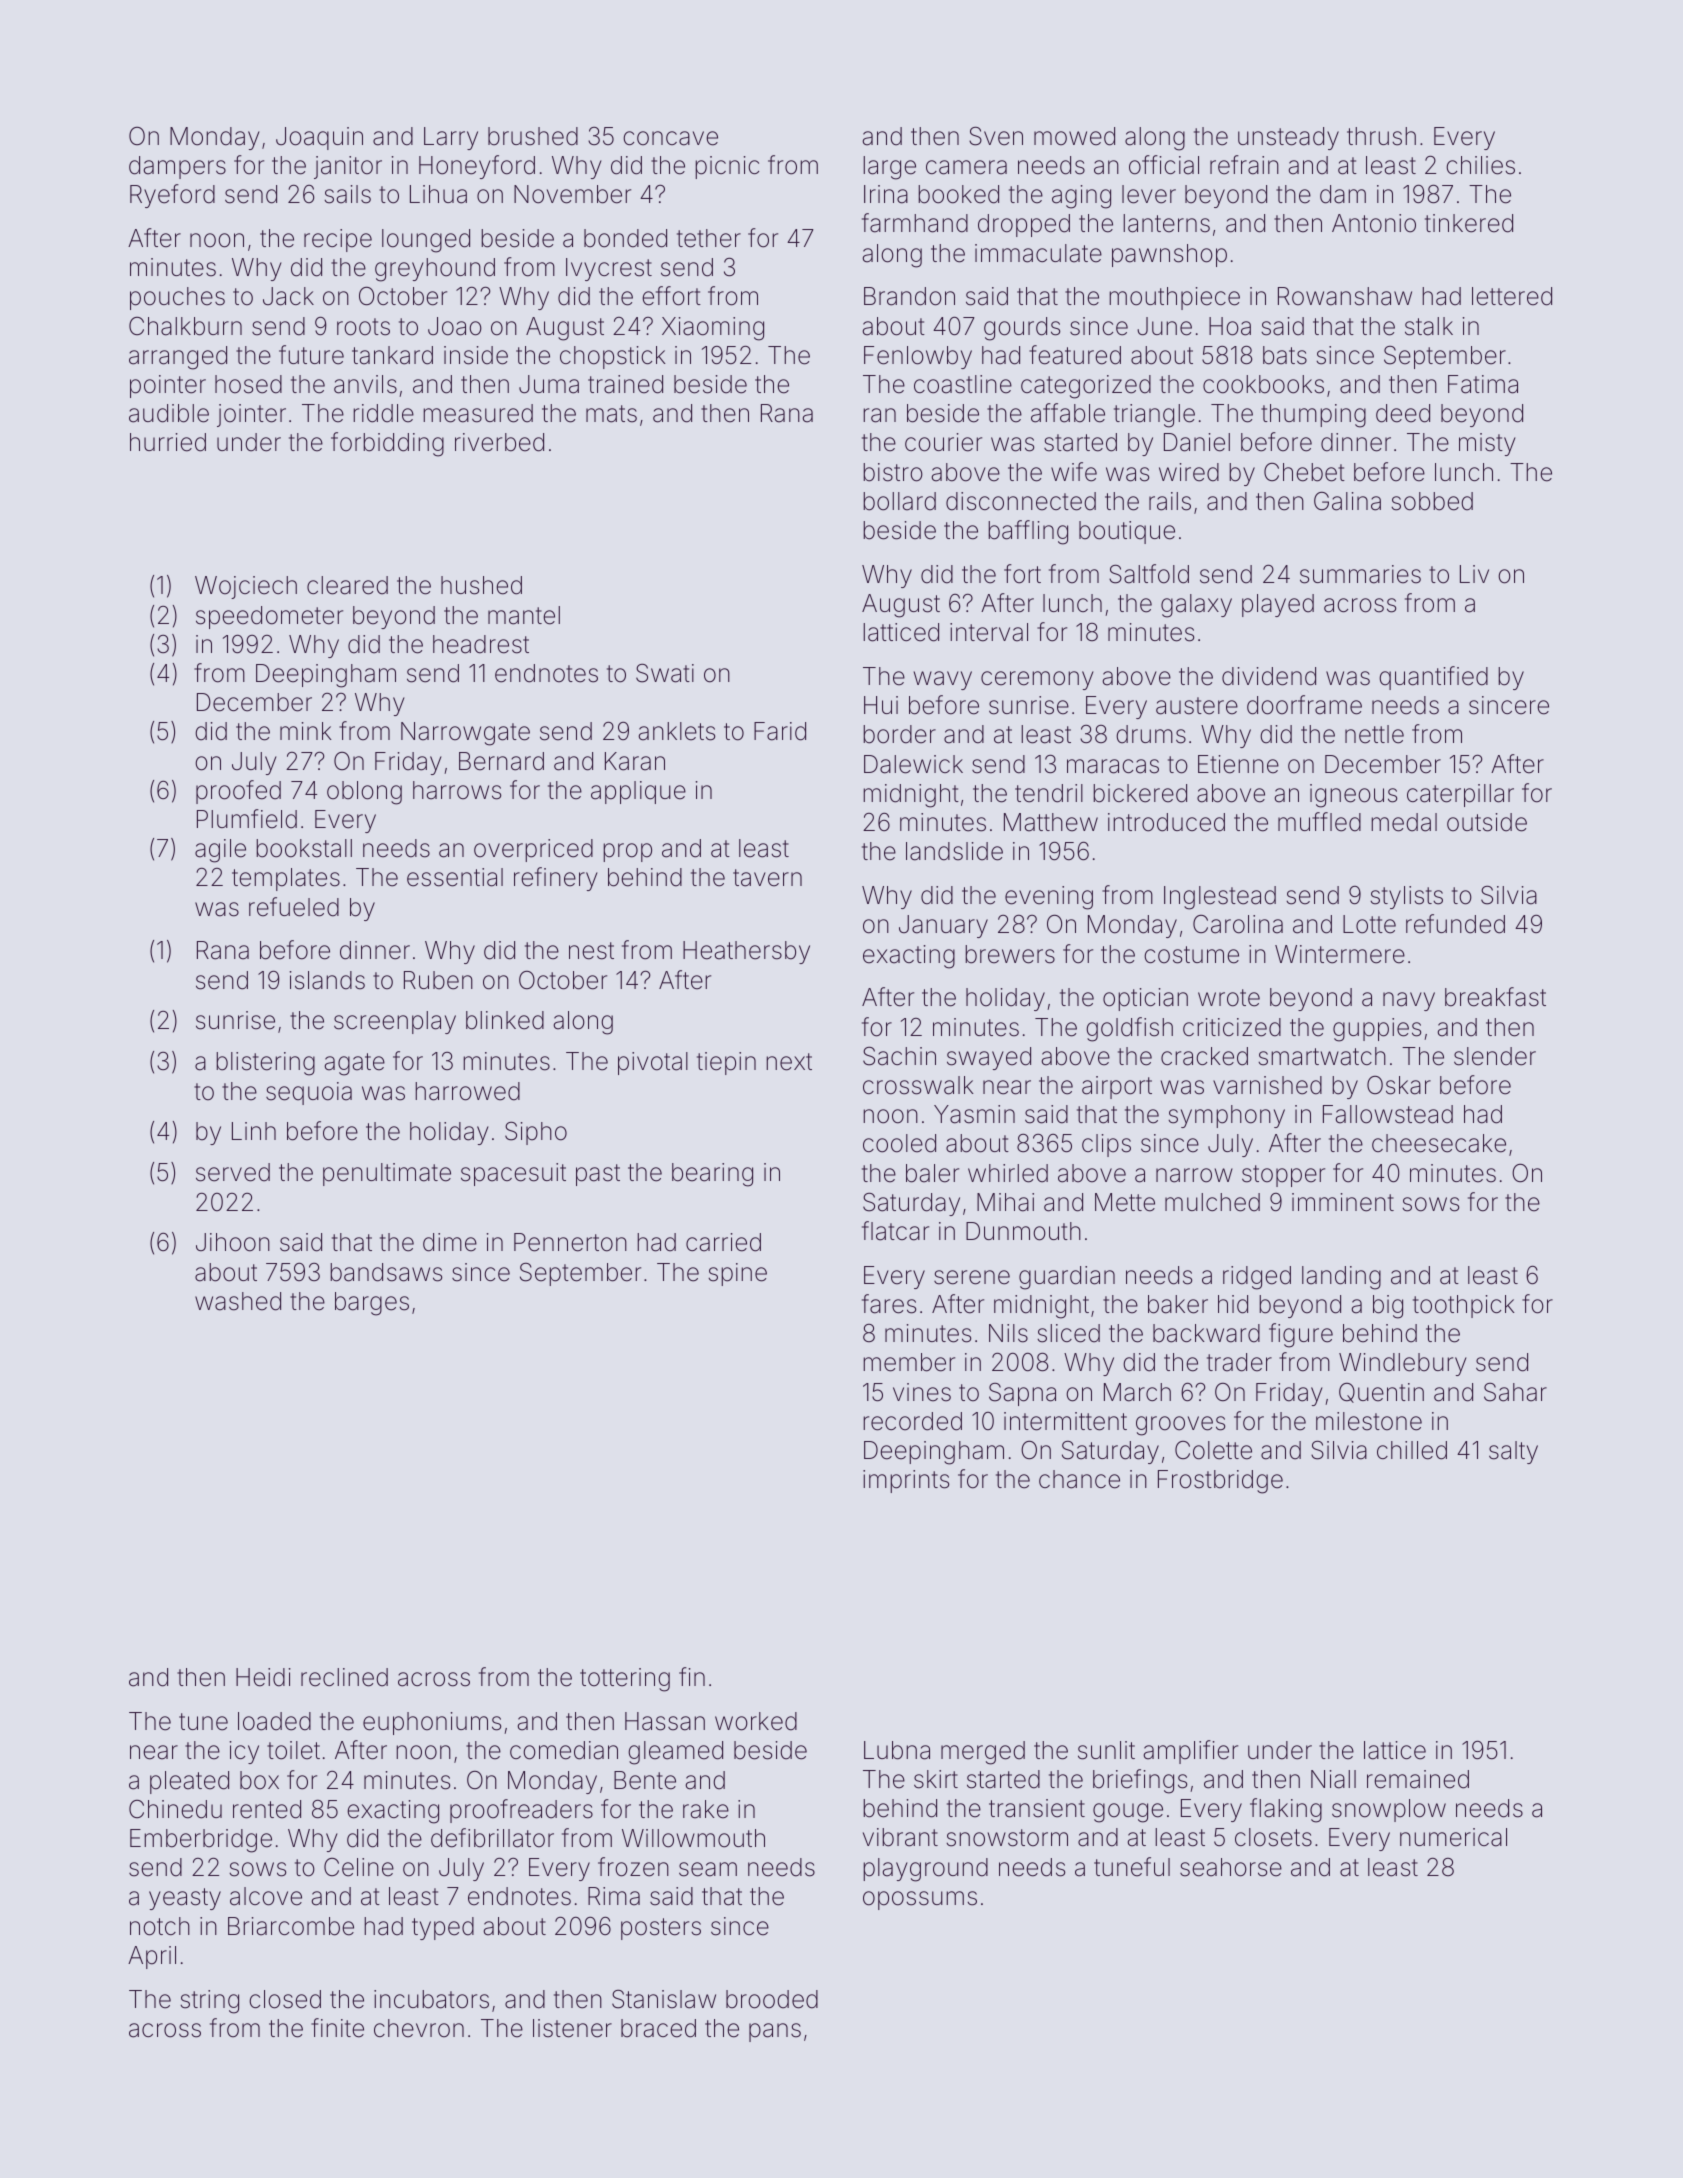  I want to click on stopper, so click(1283, 1176).
